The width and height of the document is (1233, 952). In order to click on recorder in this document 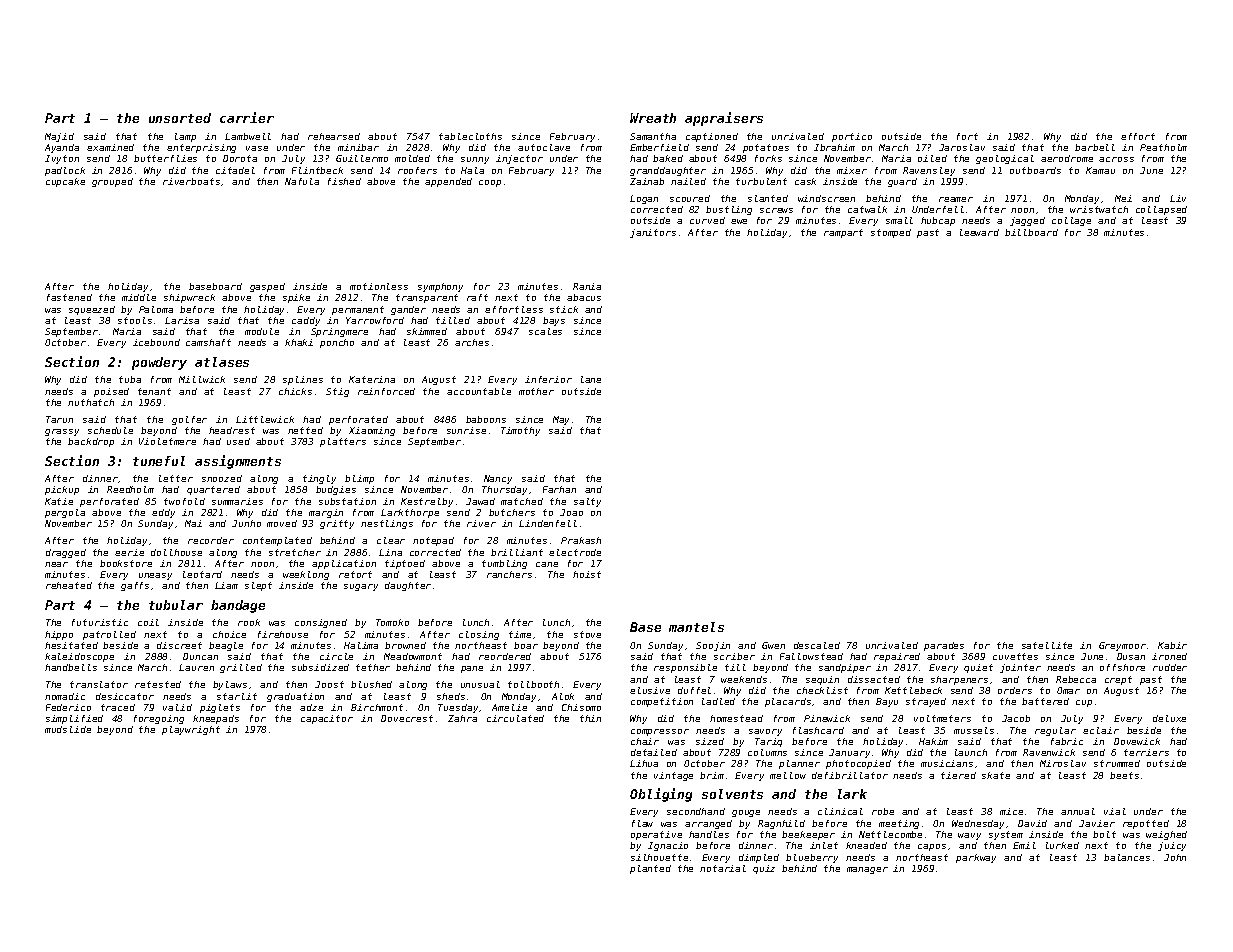, I will do `click(211, 540)`.
